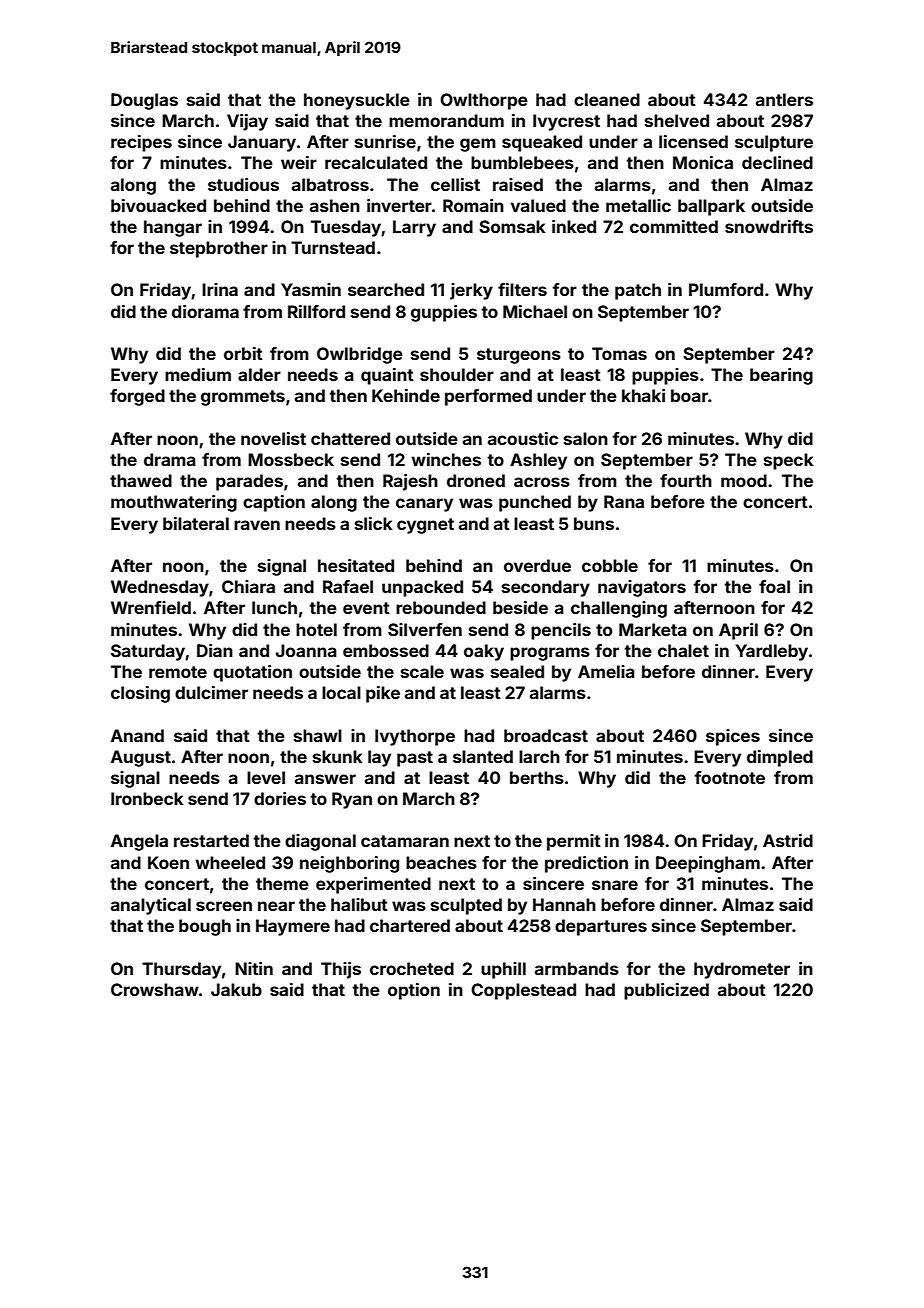  What do you see at coordinates (615, 885) in the screenshot?
I see `snare` at bounding box center [615, 885].
